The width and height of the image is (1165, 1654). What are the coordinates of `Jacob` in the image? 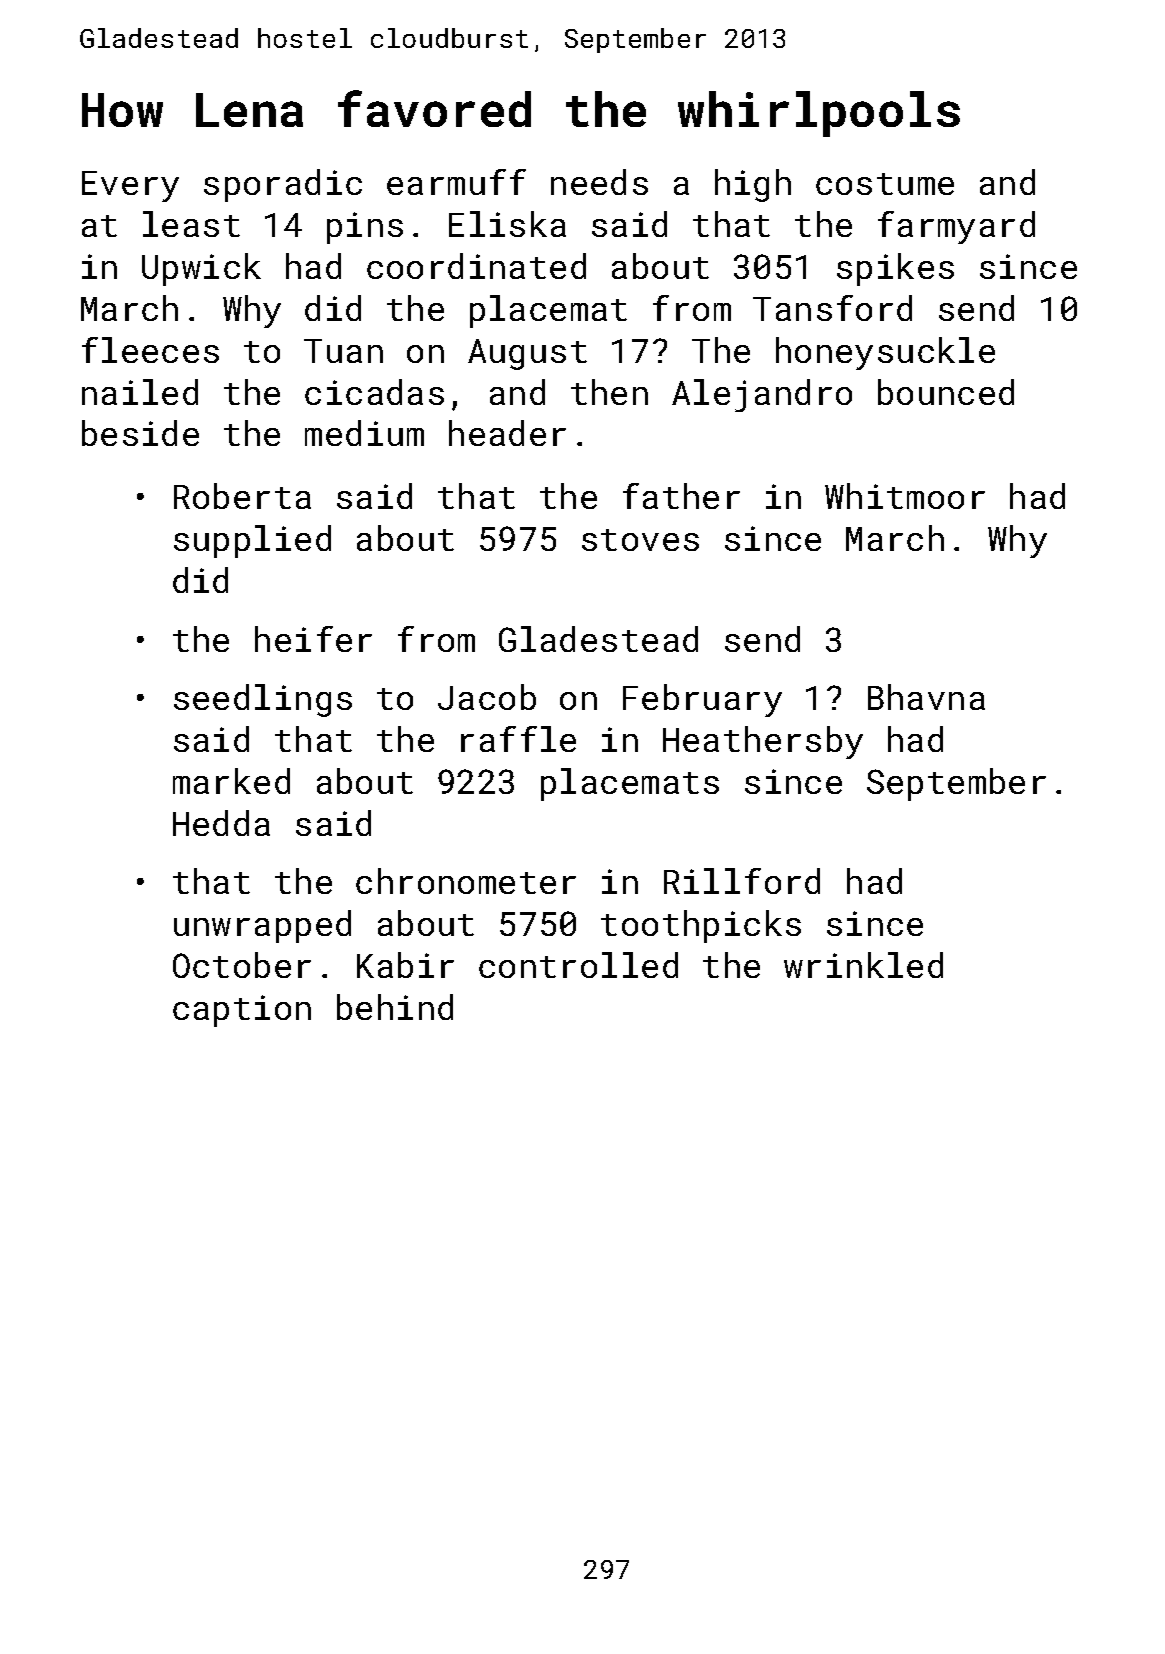 It's located at (487, 697).
